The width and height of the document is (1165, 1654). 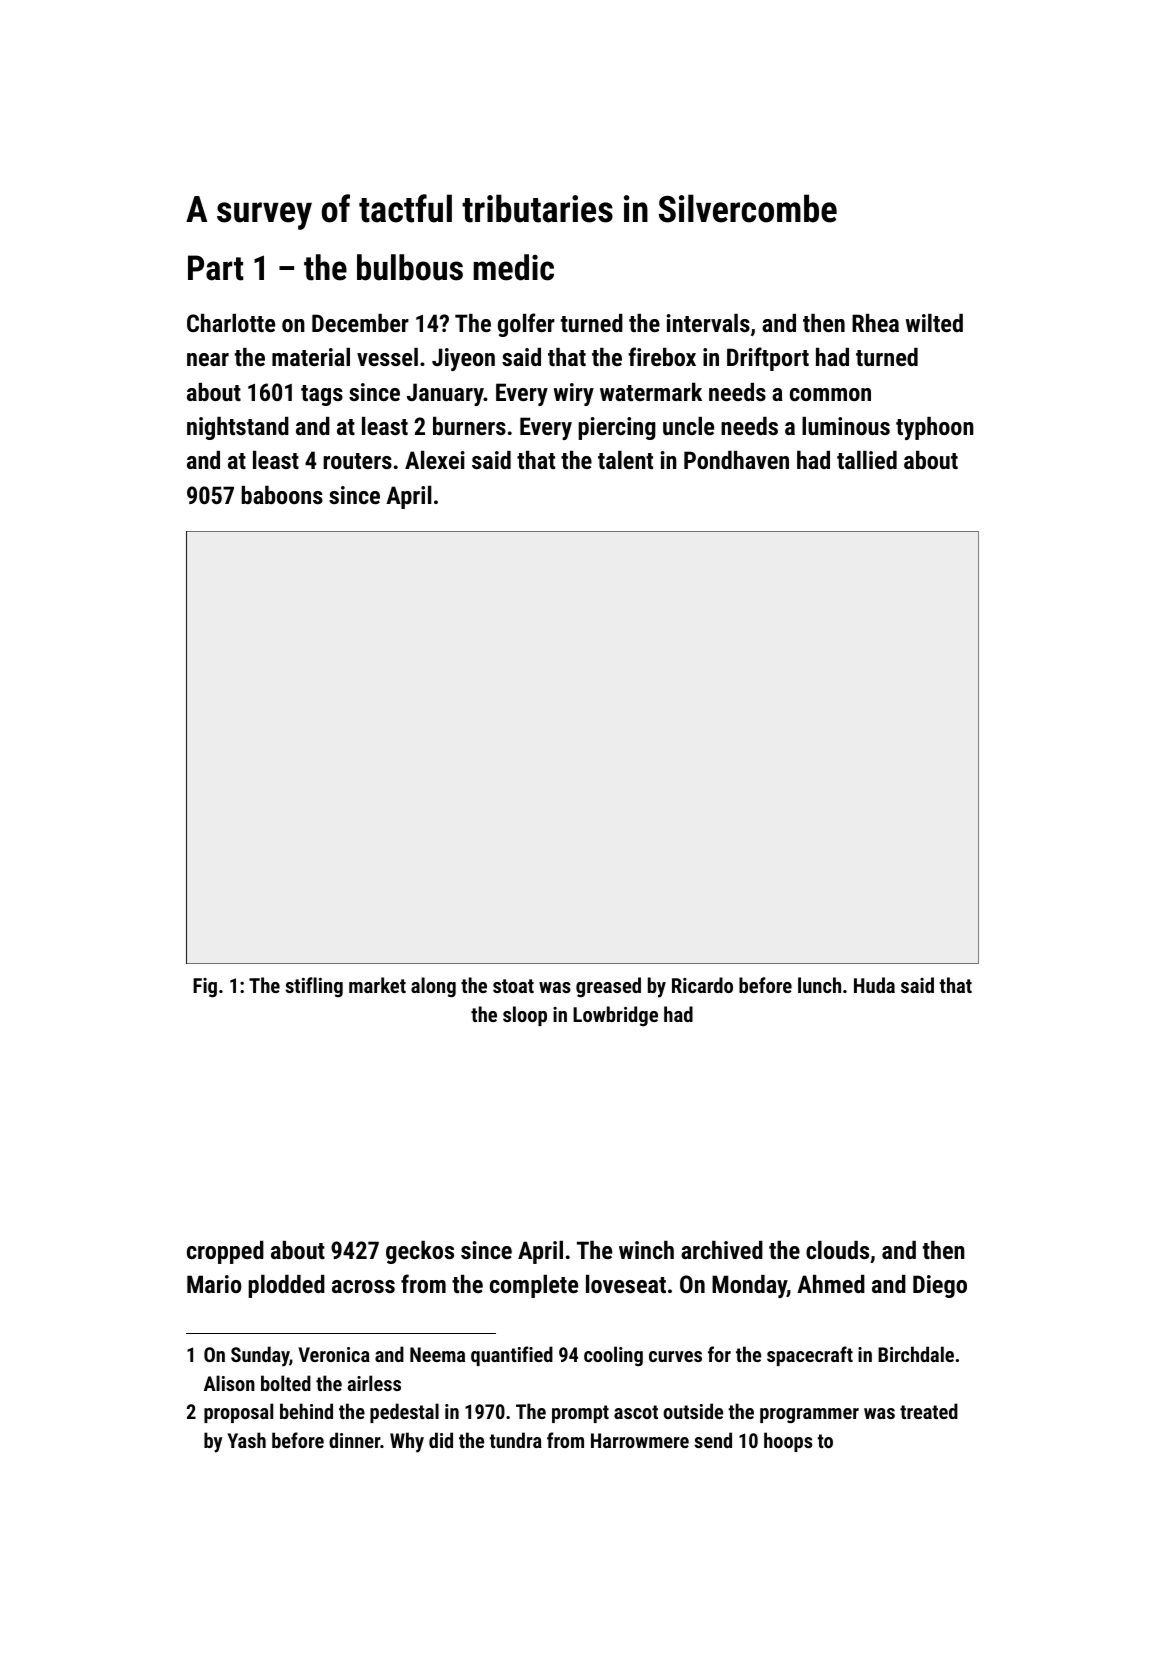 I want to click on luminous, so click(x=846, y=426).
